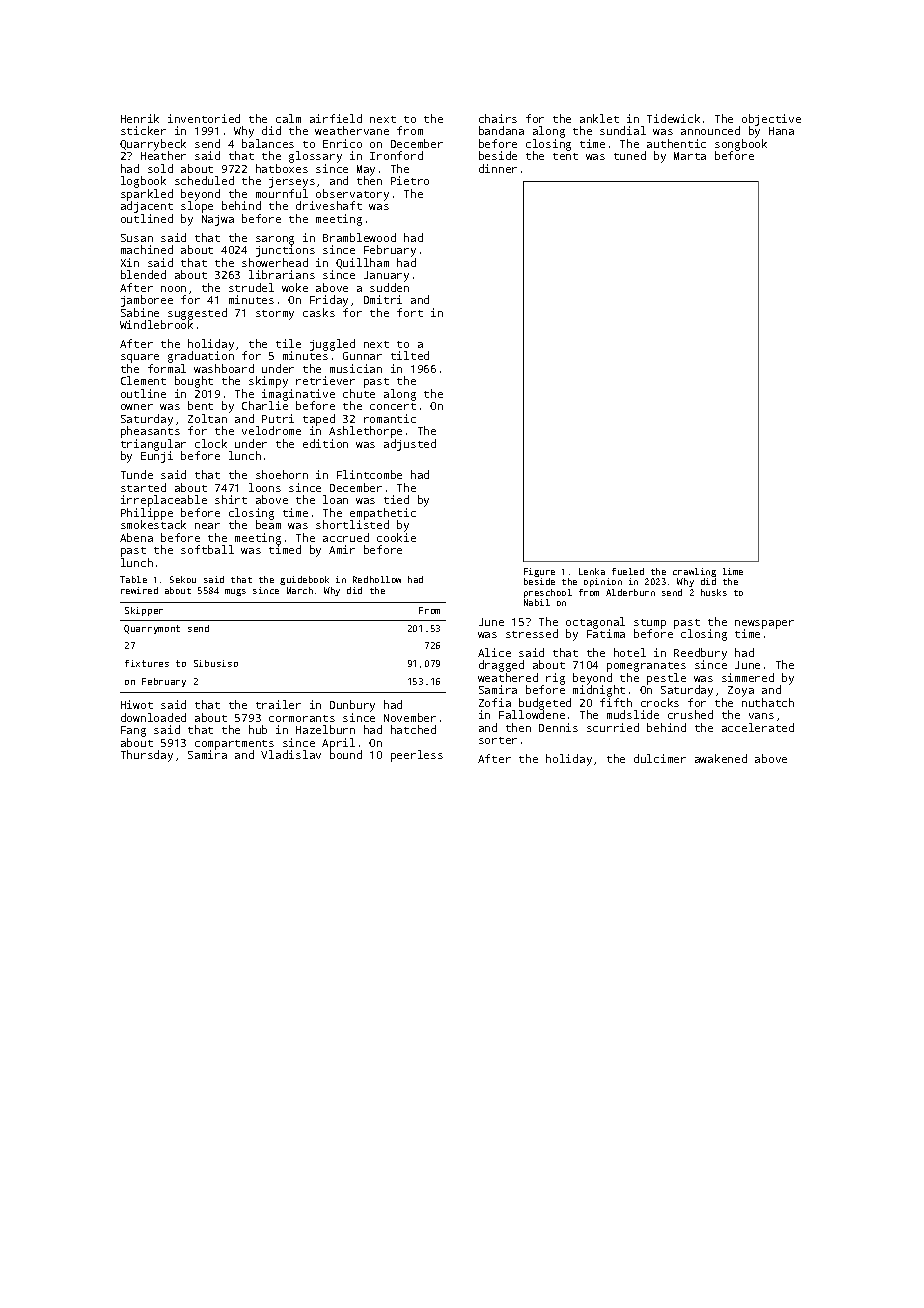  Describe the element at coordinates (359, 237) in the screenshot. I see `Bramblewood` at that location.
